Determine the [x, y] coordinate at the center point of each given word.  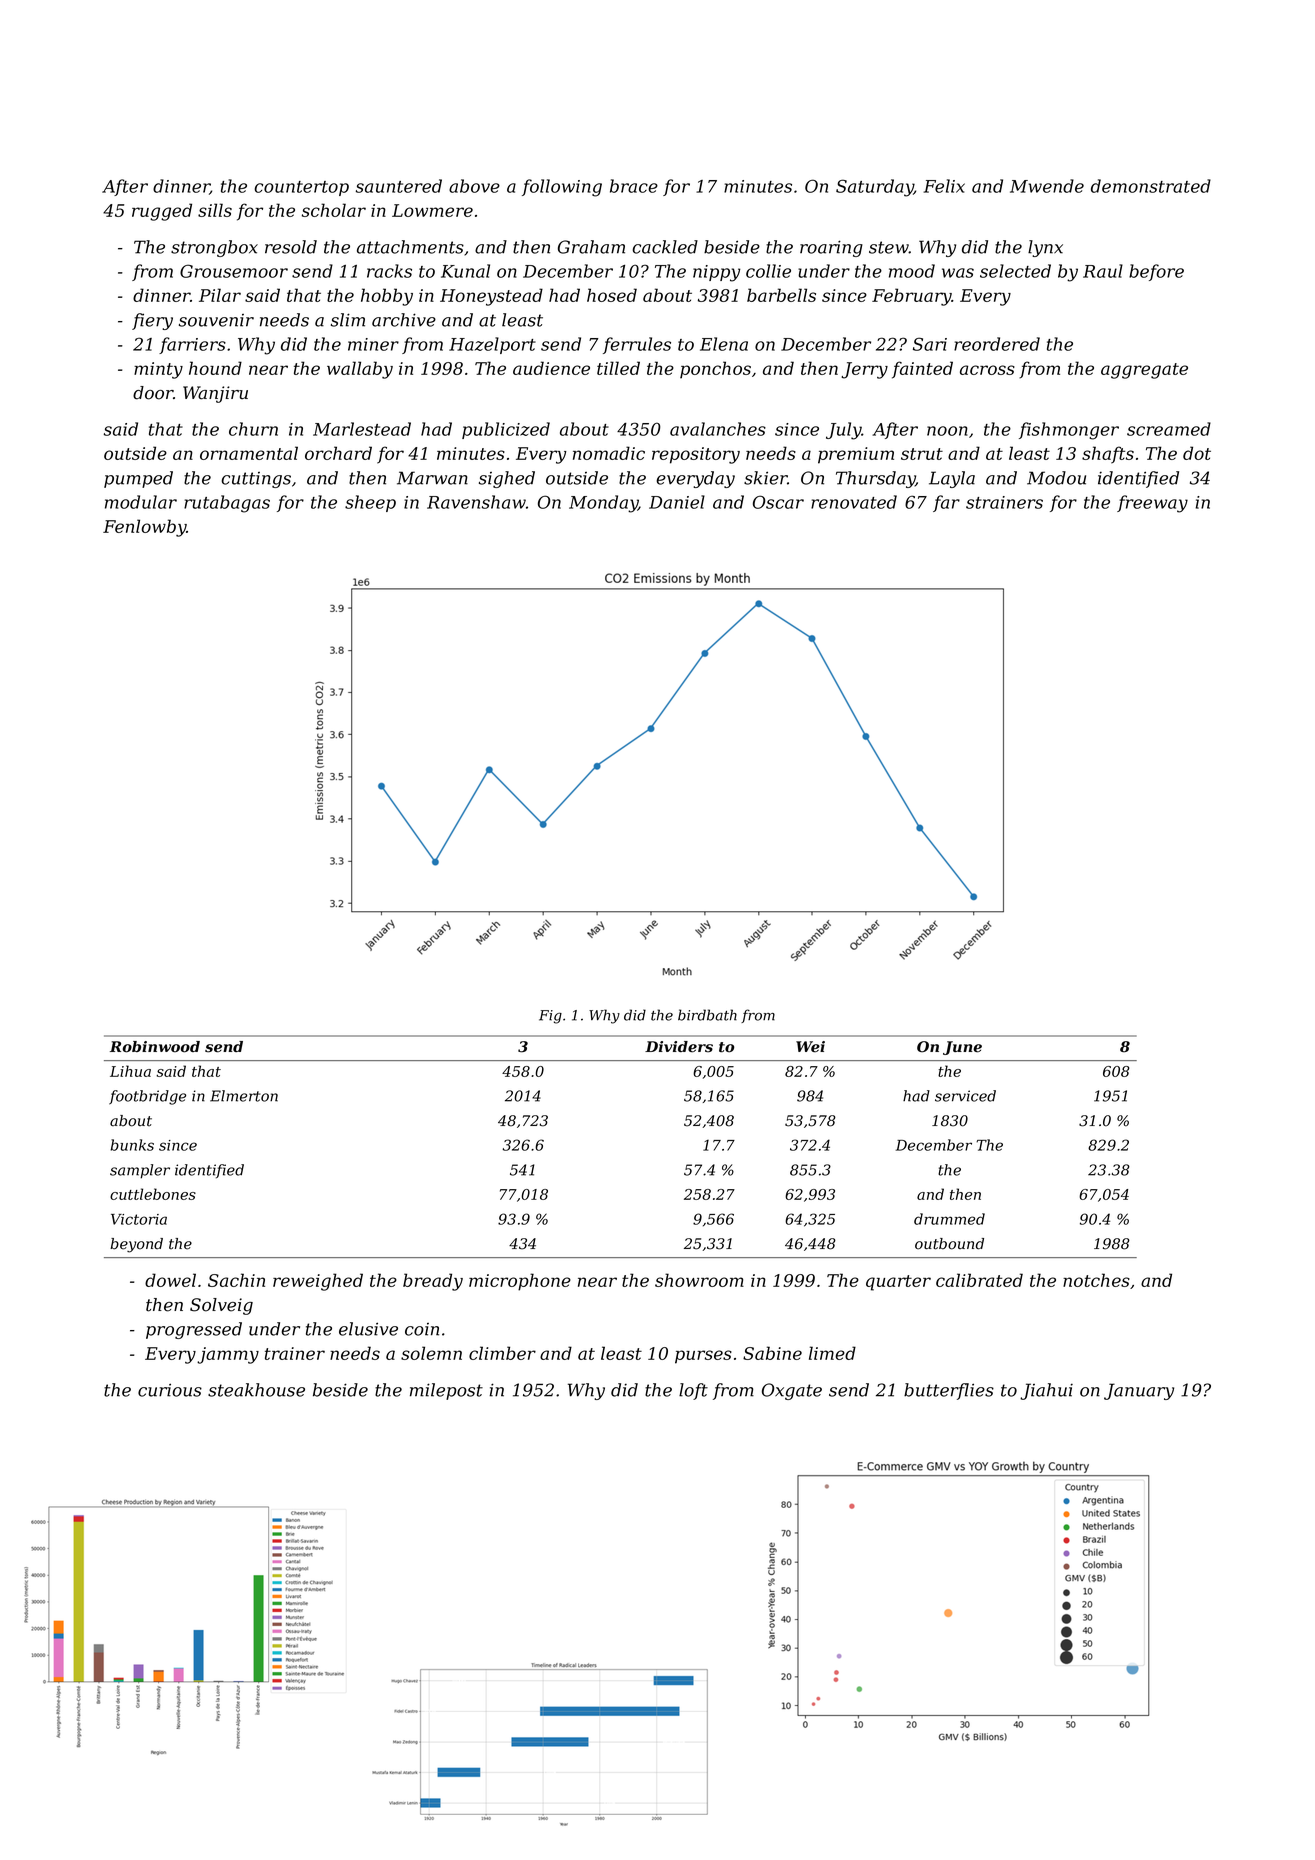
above [474, 186]
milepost [446, 1391]
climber [502, 1353]
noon [947, 431]
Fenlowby [145, 528]
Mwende [1047, 186]
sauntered [399, 186]
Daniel [677, 502]
